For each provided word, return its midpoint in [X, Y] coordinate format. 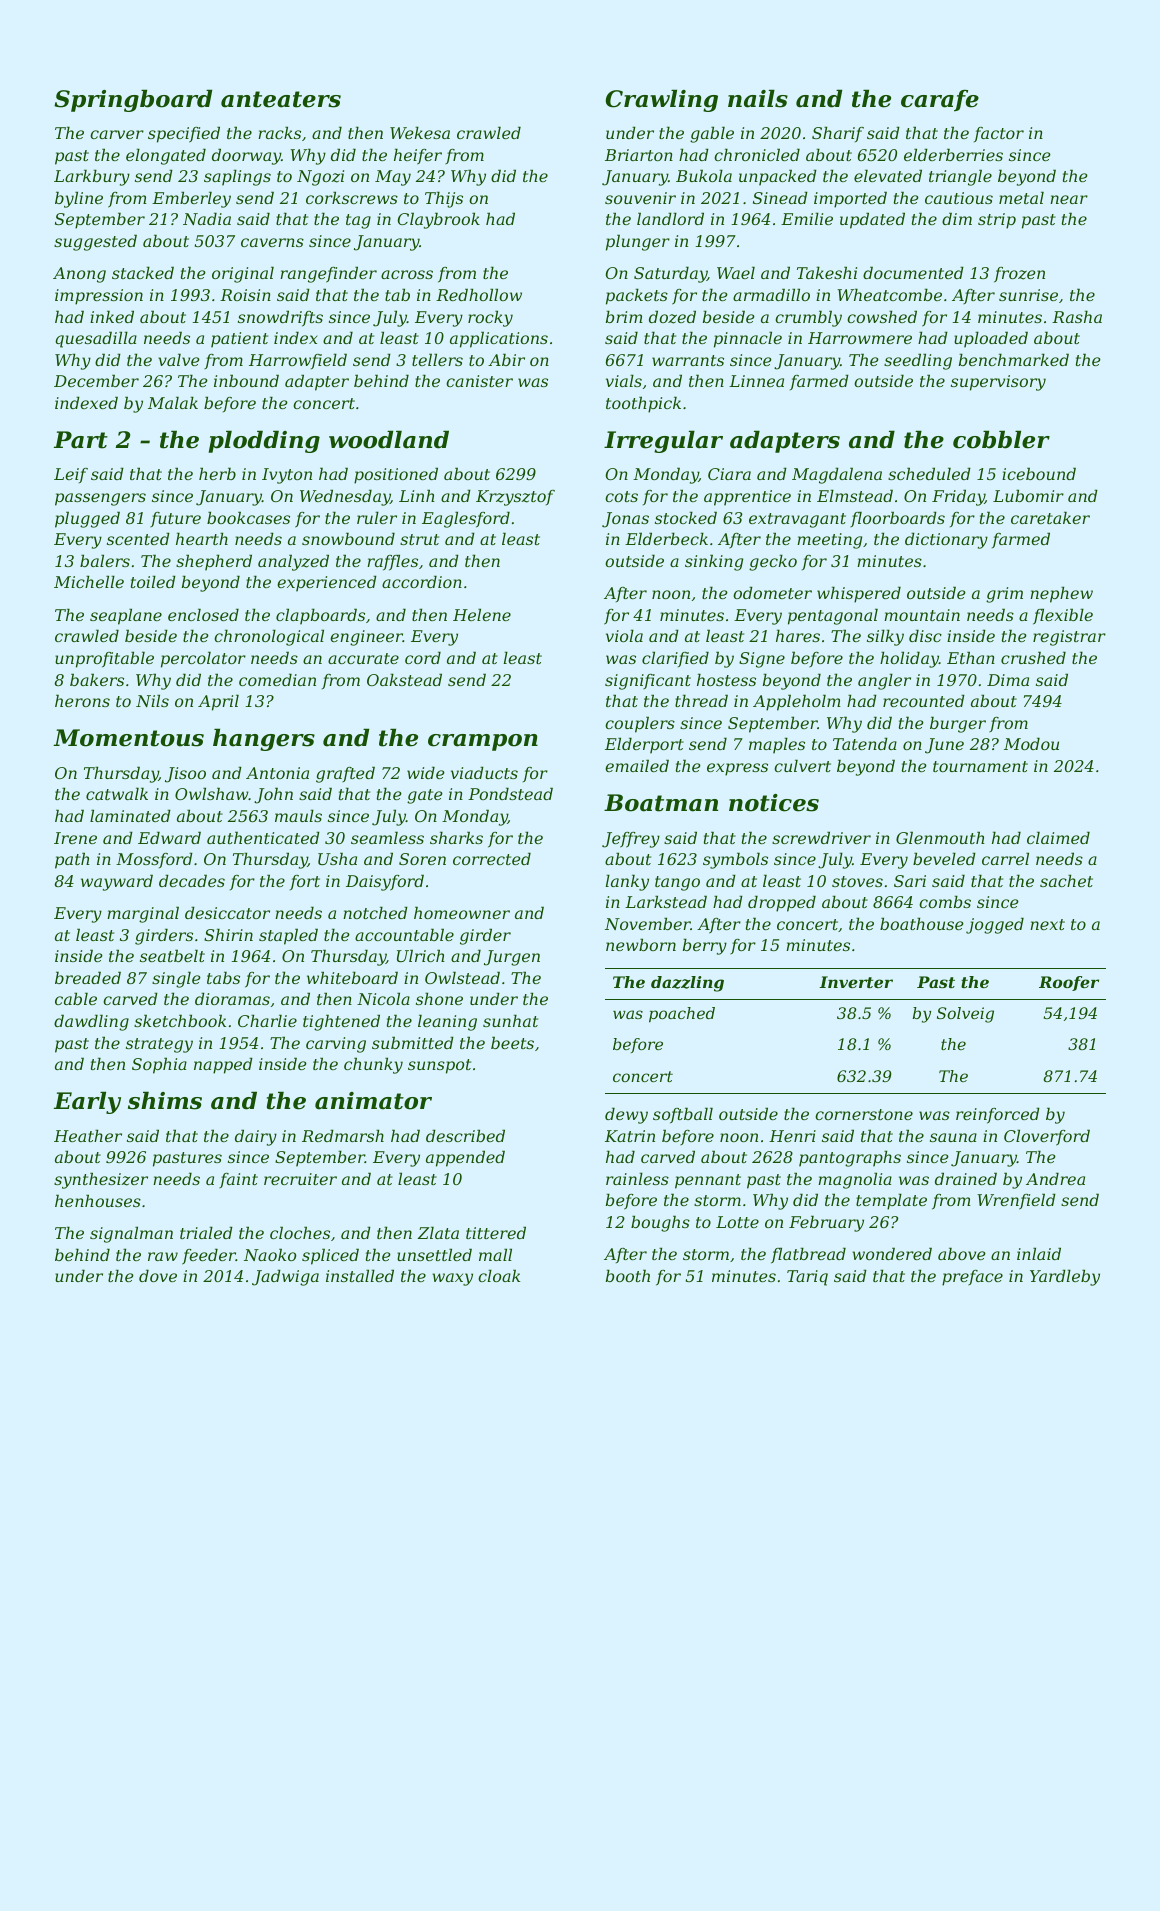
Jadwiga [285, 1277]
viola [624, 635]
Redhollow [479, 294]
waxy [452, 1279]
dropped [782, 903]
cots [621, 496]
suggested [95, 242]
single [176, 979]
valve [179, 359]
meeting [829, 541]
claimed [1058, 837]
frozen [1019, 275]
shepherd [214, 562]
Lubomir [1028, 495]
